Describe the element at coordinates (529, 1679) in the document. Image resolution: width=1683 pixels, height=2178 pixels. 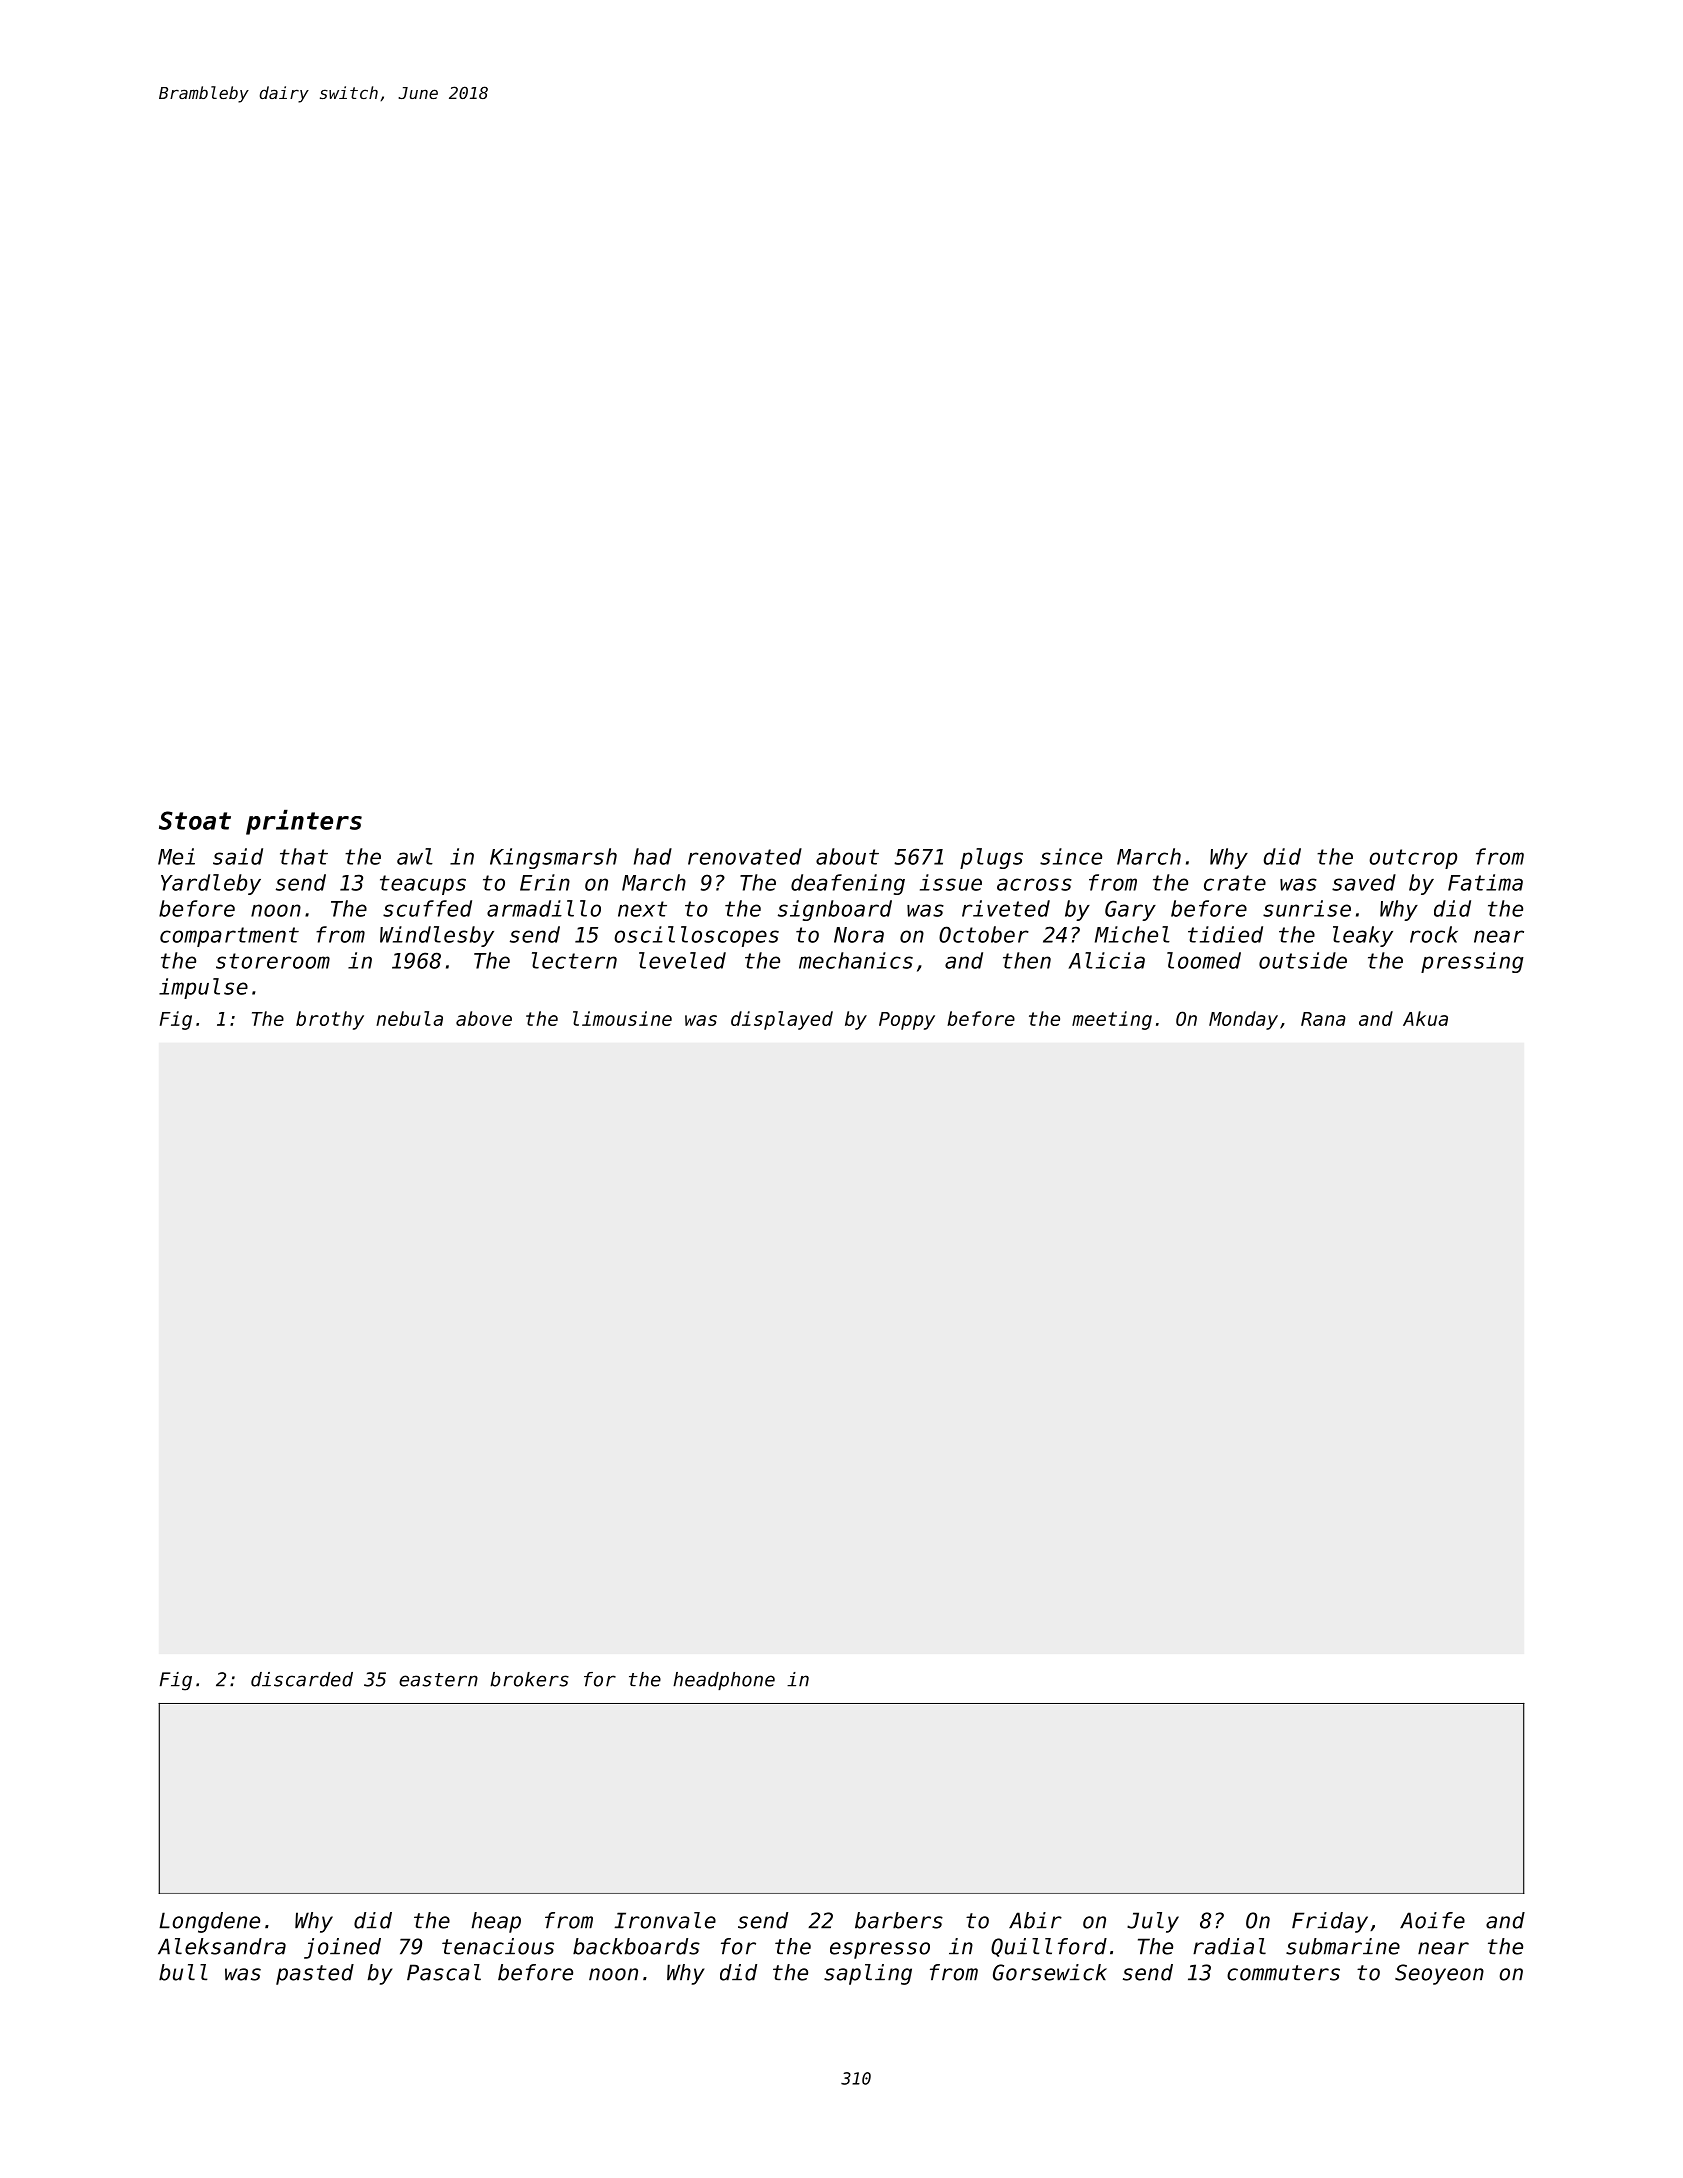
I see `brokers` at that location.
